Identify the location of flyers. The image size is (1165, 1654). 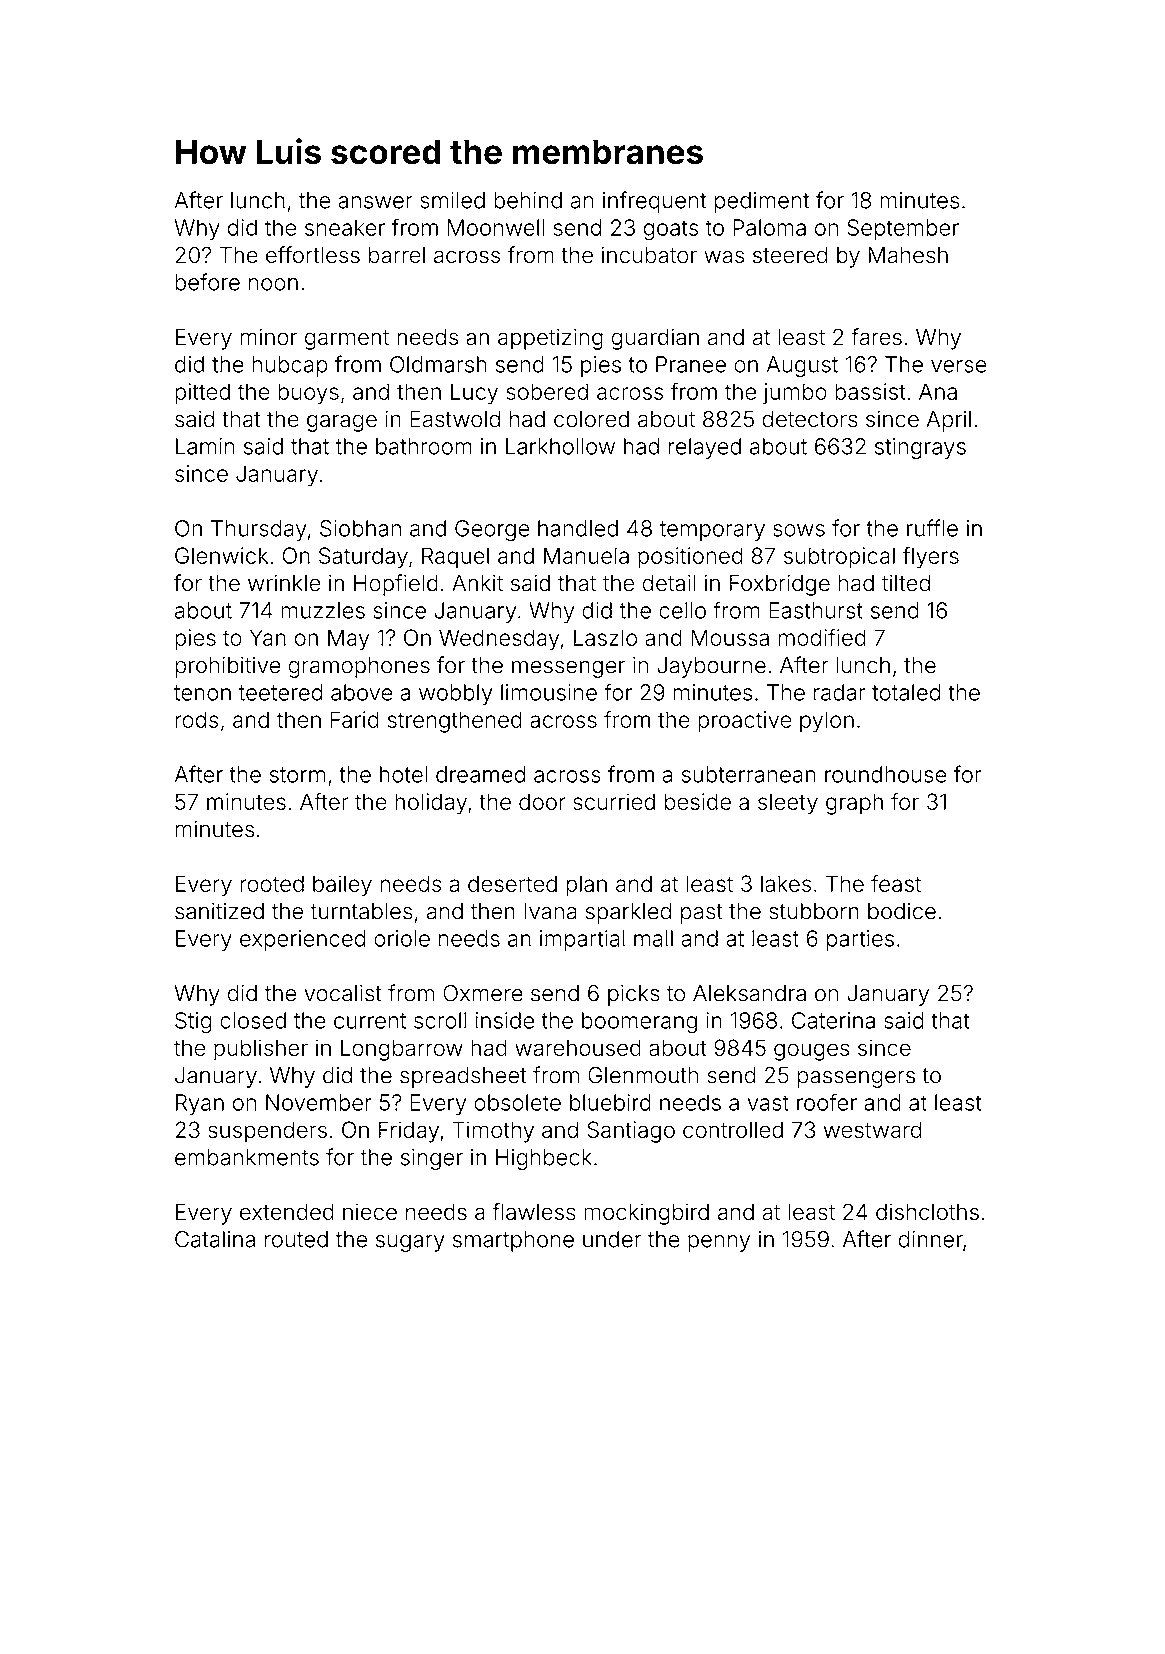
(931, 558).
